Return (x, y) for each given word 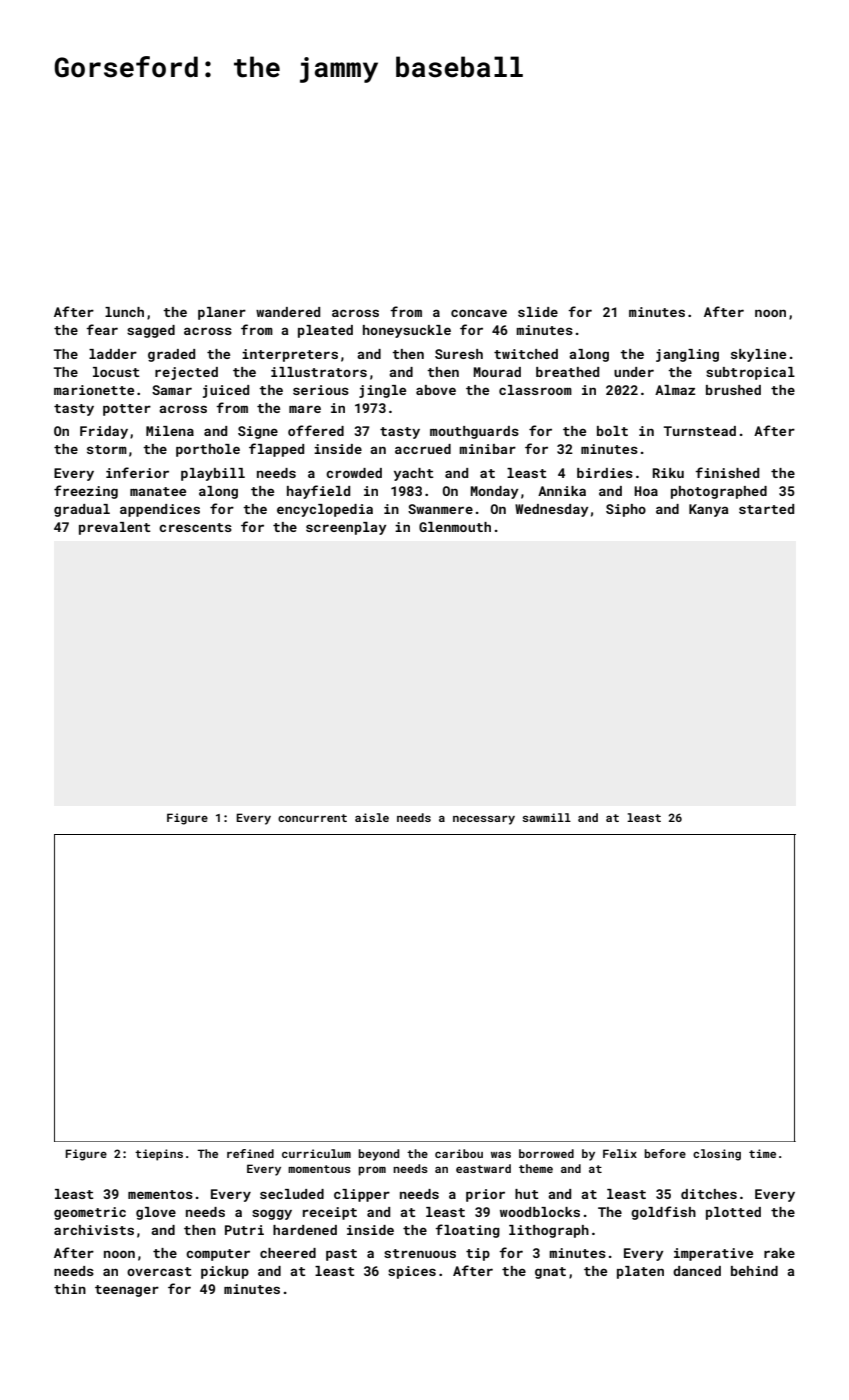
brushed (733, 390)
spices (412, 1272)
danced (697, 1271)
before (665, 1153)
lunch (124, 312)
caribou (459, 1153)
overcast (159, 1271)
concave (479, 313)
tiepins (159, 1155)
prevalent (115, 528)
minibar (487, 449)
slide (538, 312)
